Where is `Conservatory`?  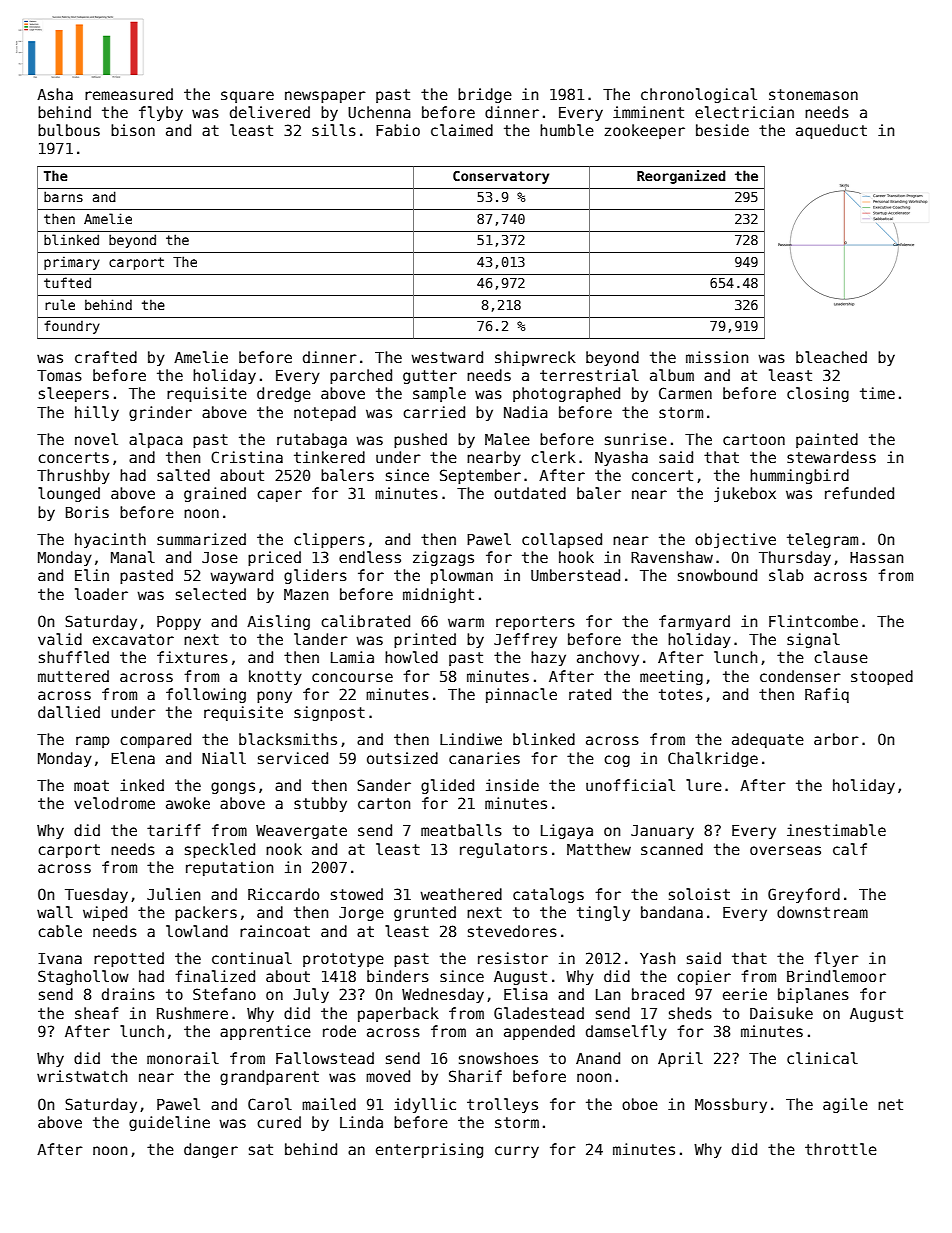 Conservatory is located at coordinates (501, 177).
